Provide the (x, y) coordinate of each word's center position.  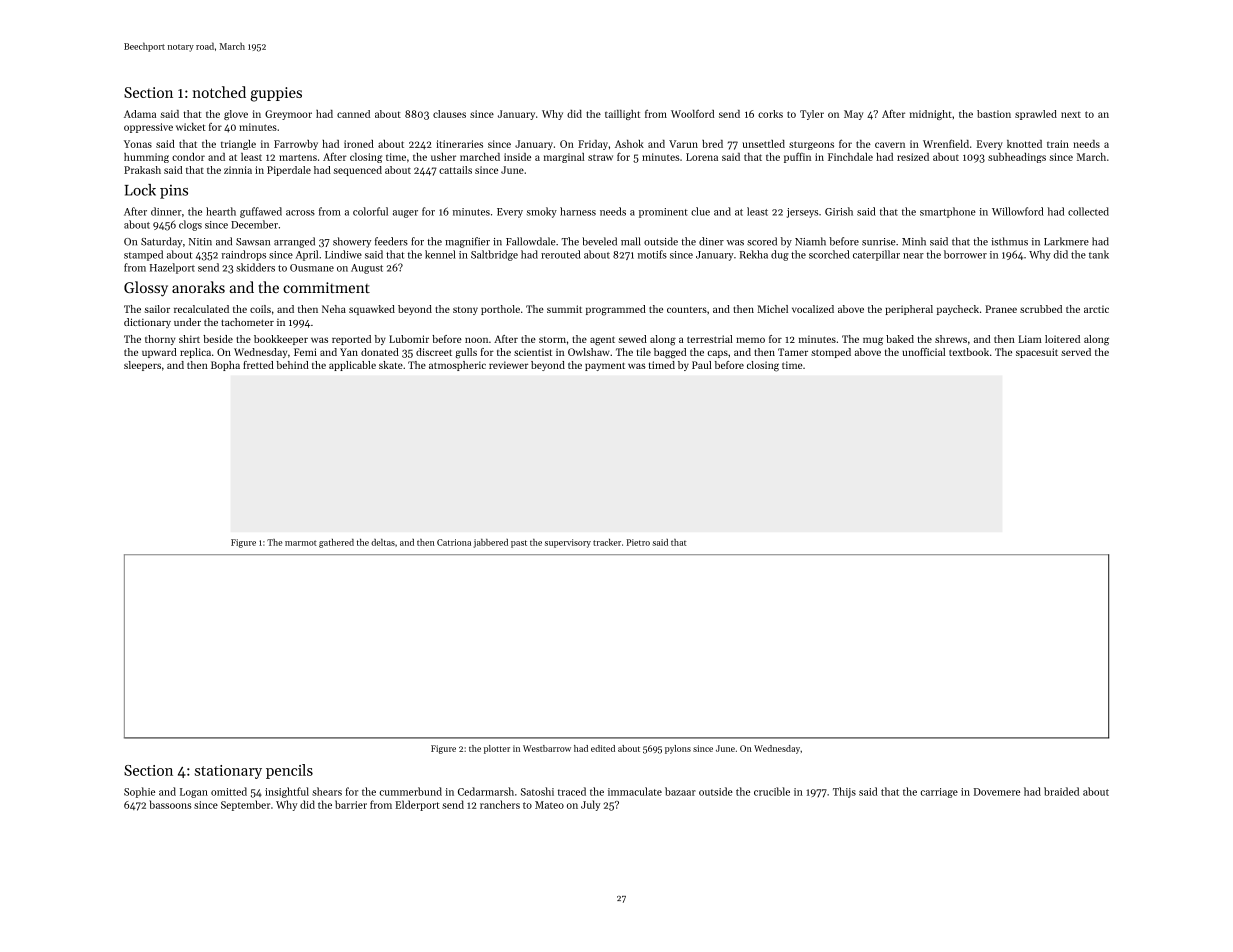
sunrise (878, 242)
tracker (607, 542)
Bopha (225, 366)
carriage (939, 793)
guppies (276, 94)
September (245, 805)
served (1076, 352)
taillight (622, 115)
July (590, 805)
